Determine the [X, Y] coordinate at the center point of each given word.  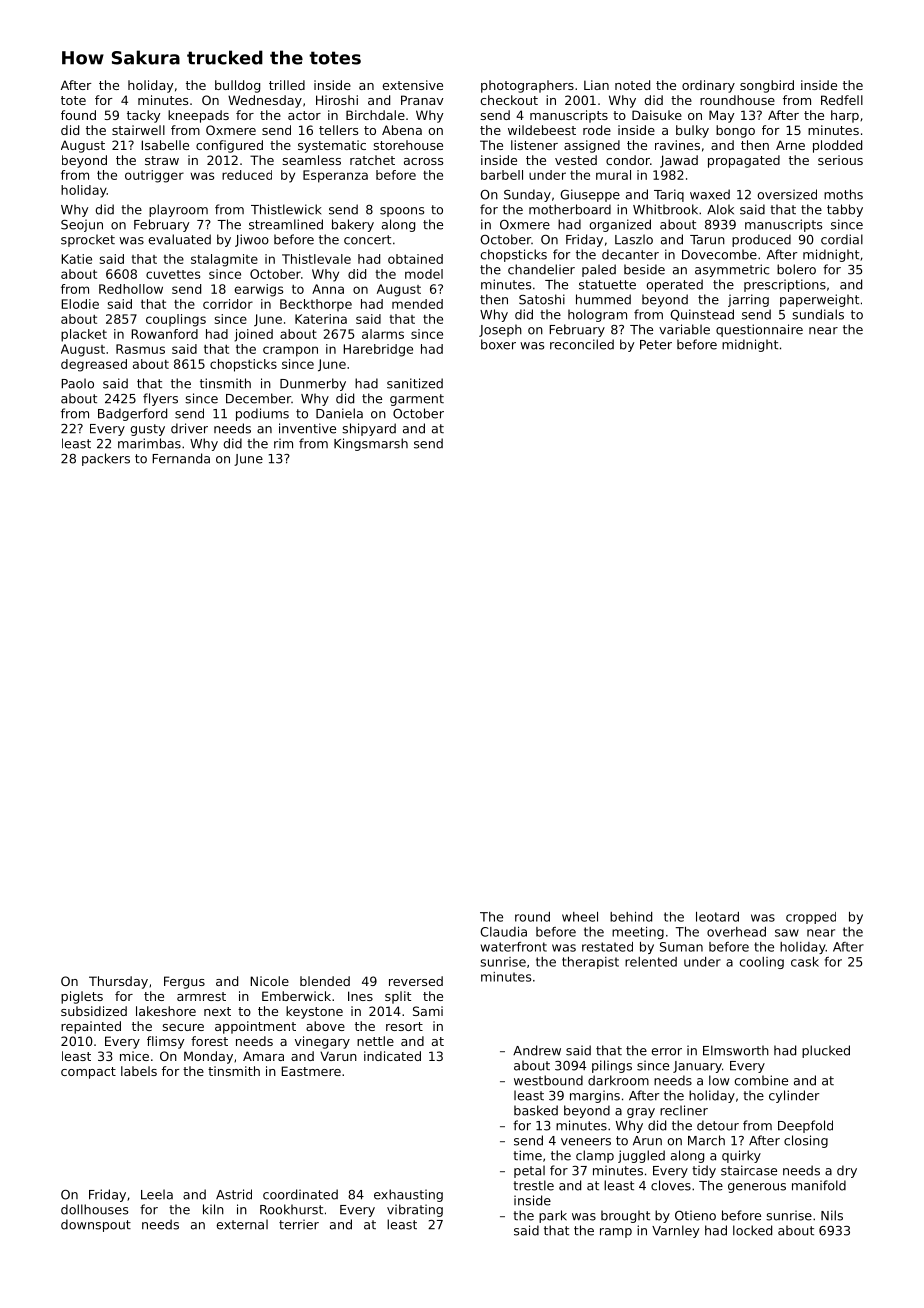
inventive [307, 428]
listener [534, 145]
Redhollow [131, 289]
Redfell [842, 100]
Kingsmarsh [371, 444]
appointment [255, 1027]
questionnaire [759, 330]
